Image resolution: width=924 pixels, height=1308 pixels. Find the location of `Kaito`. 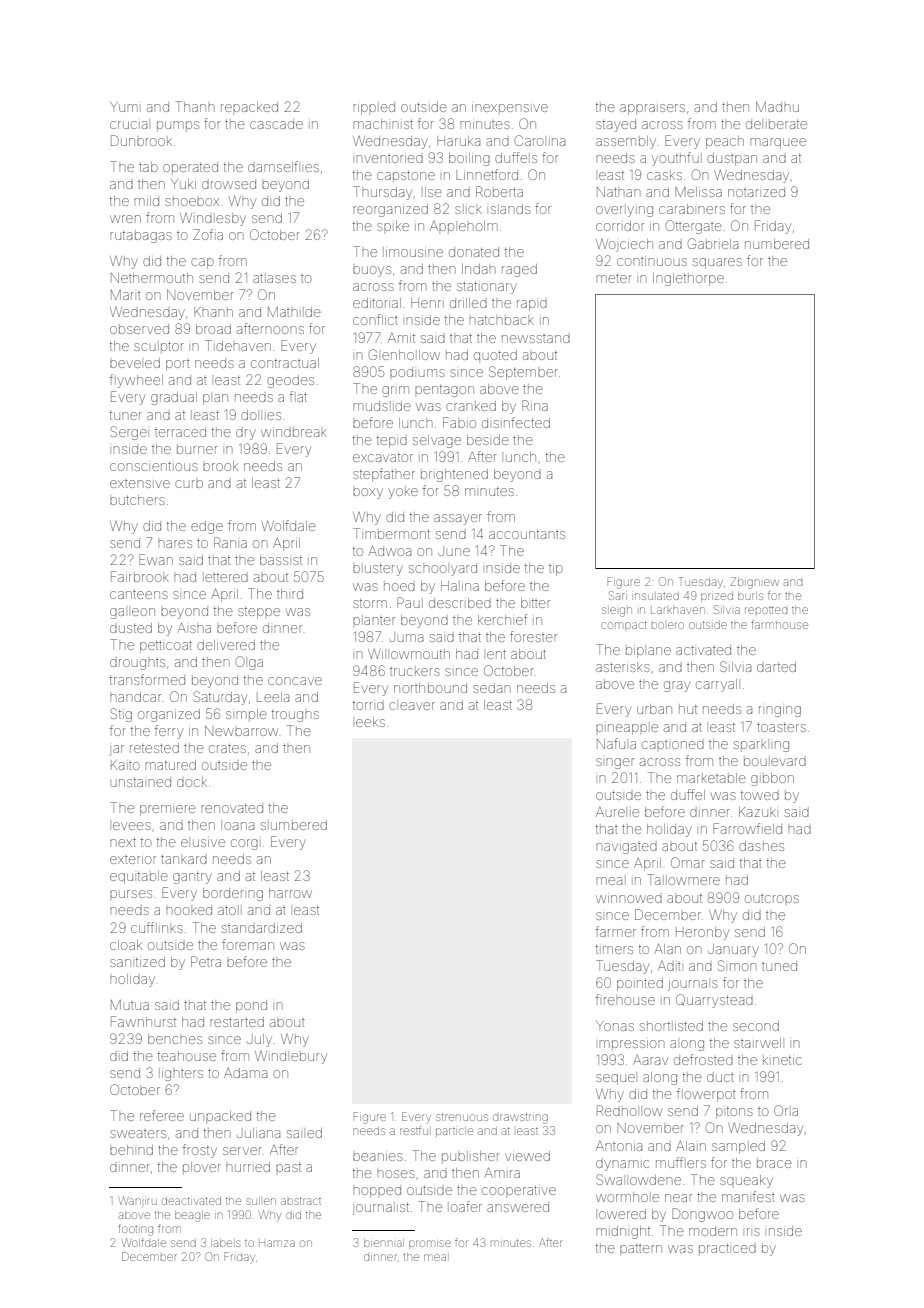

Kaito is located at coordinates (125, 765).
